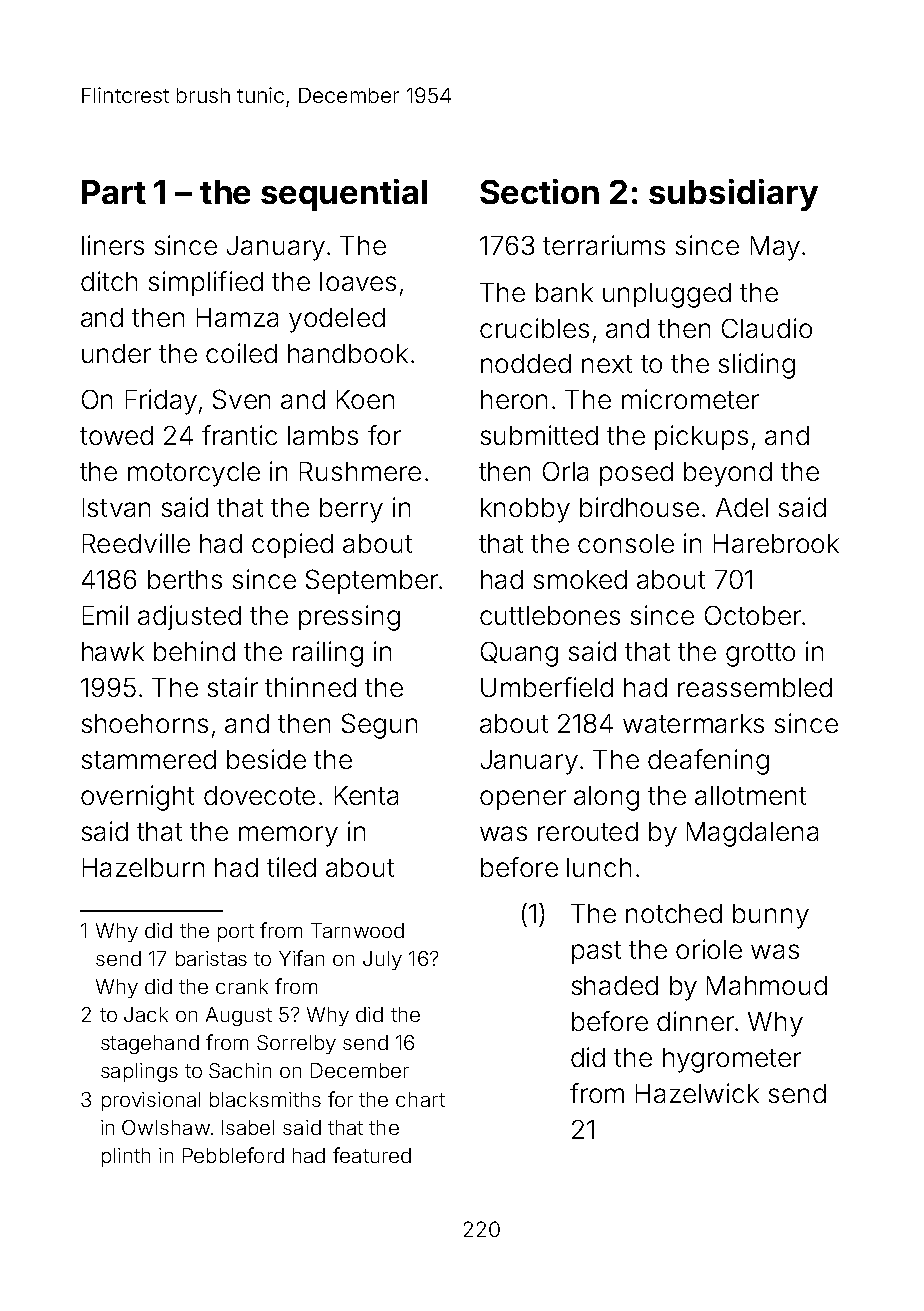 Image resolution: width=924 pixels, height=1311 pixels. What do you see at coordinates (753, 615) in the image?
I see `October` at bounding box center [753, 615].
